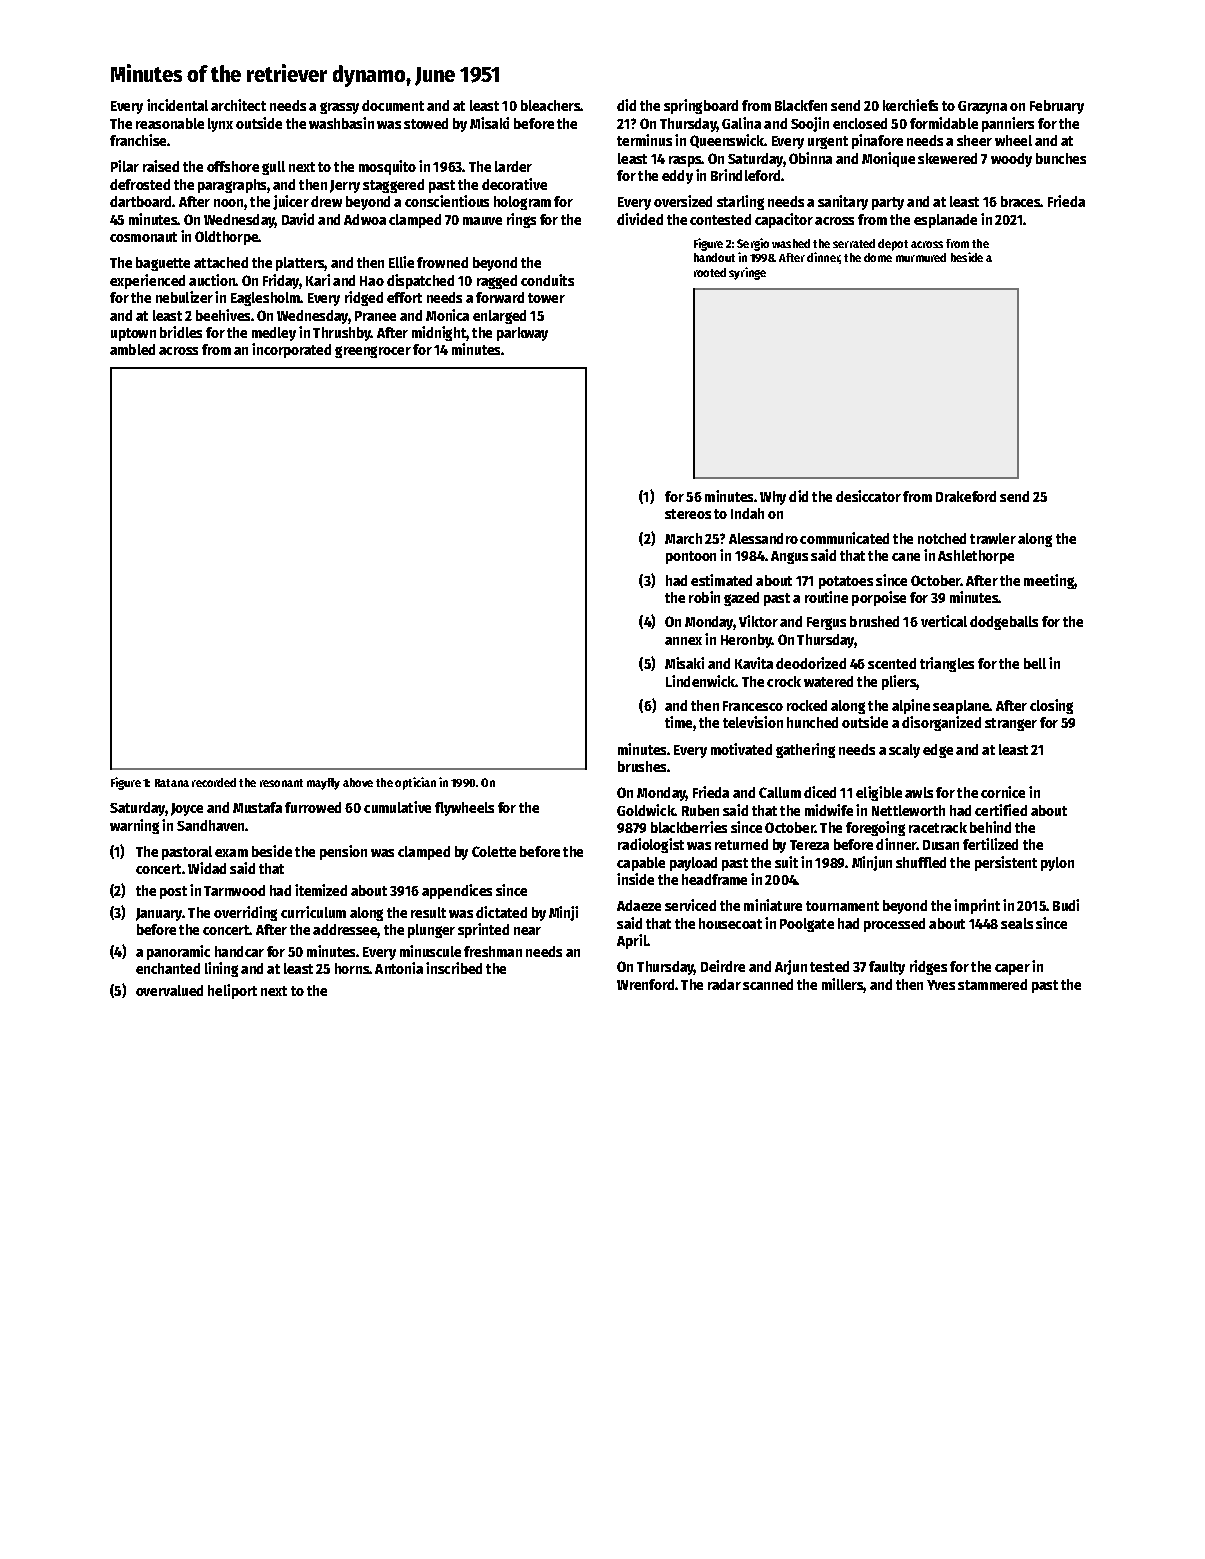 Image resolution: width=1205 pixels, height=1559 pixels. I want to click on murmured, so click(921, 257).
